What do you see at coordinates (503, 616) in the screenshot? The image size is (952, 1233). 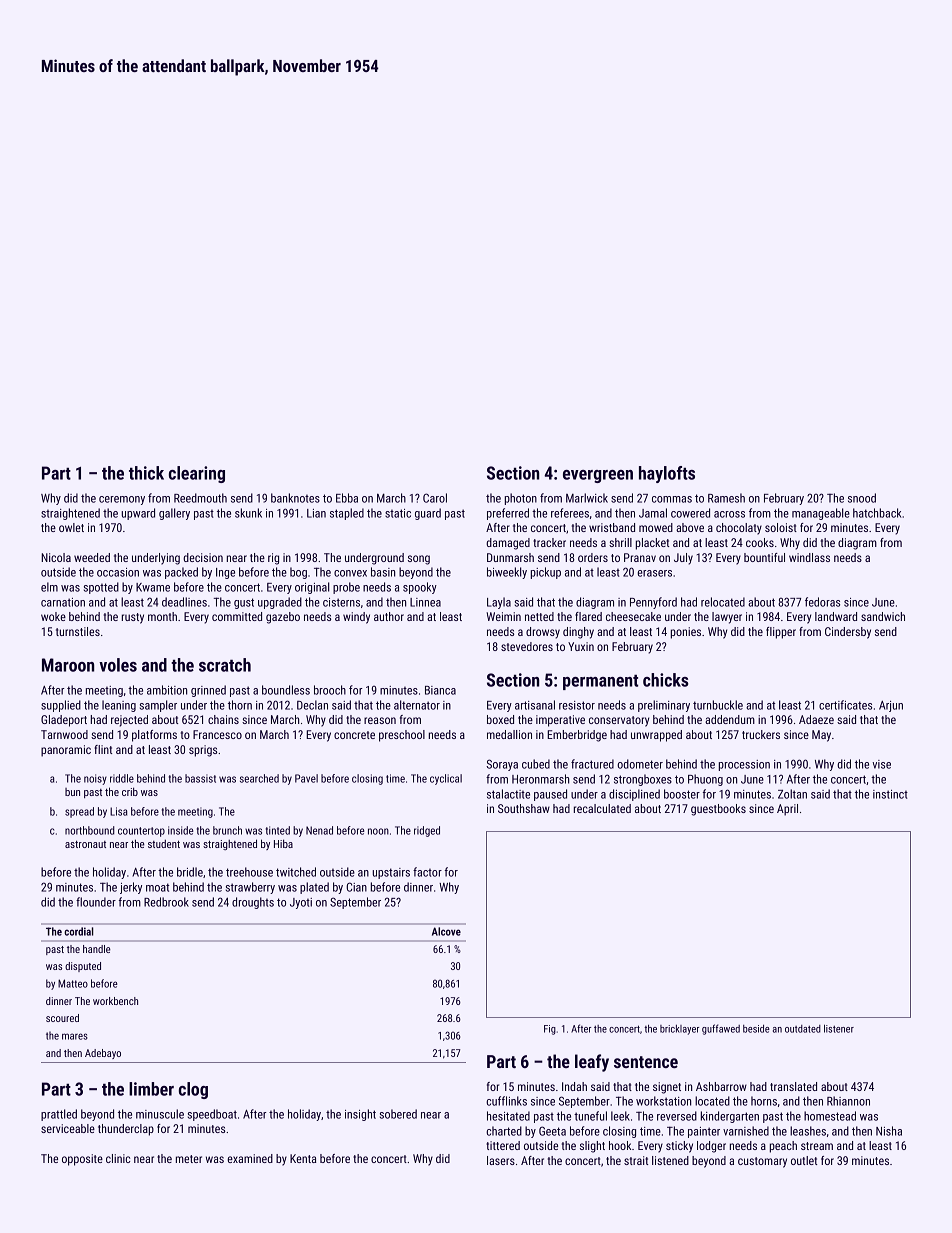 I see `Weimin` at bounding box center [503, 616].
